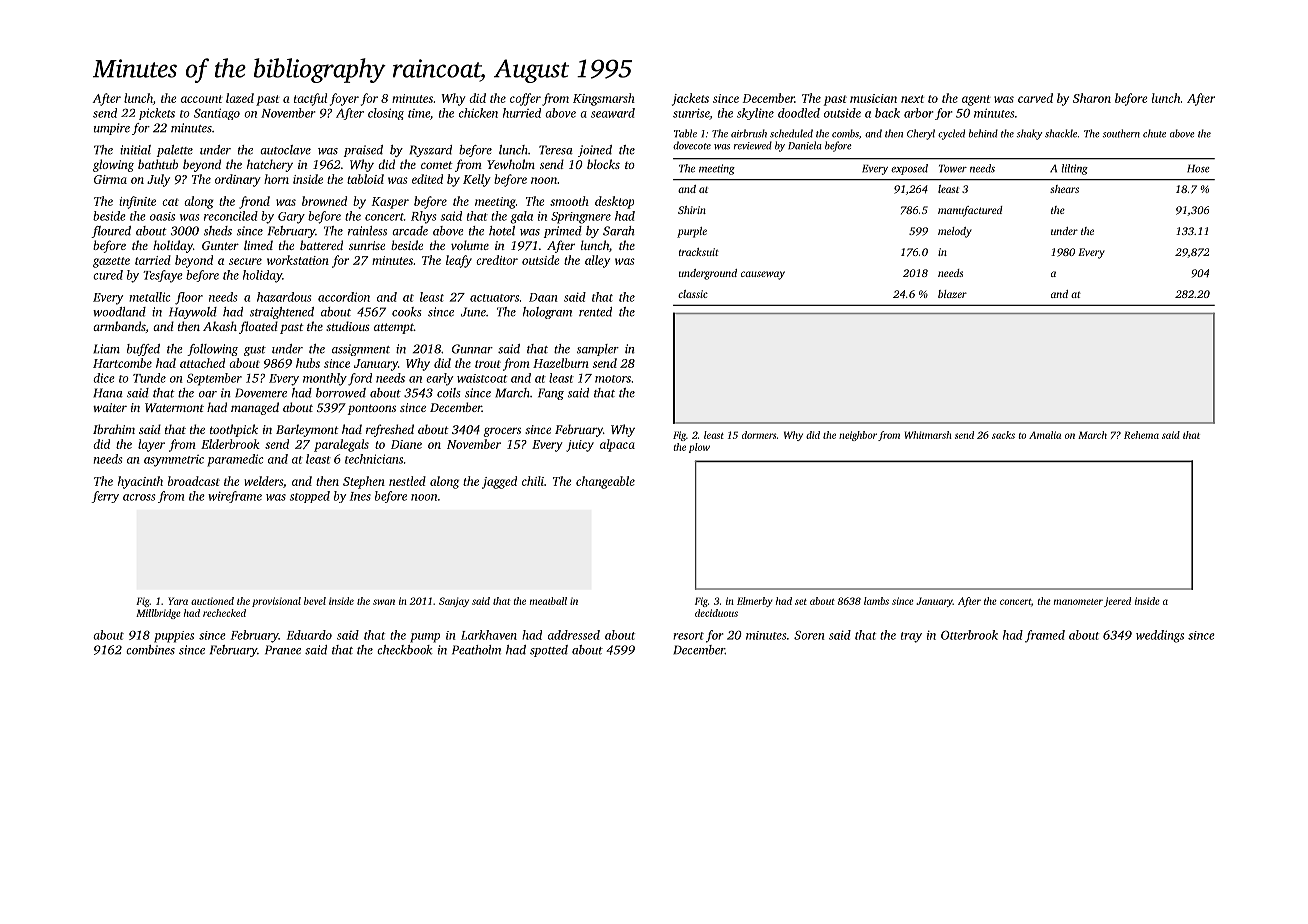  What do you see at coordinates (489, 635) in the document?
I see `Larkhaven` at bounding box center [489, 635].
